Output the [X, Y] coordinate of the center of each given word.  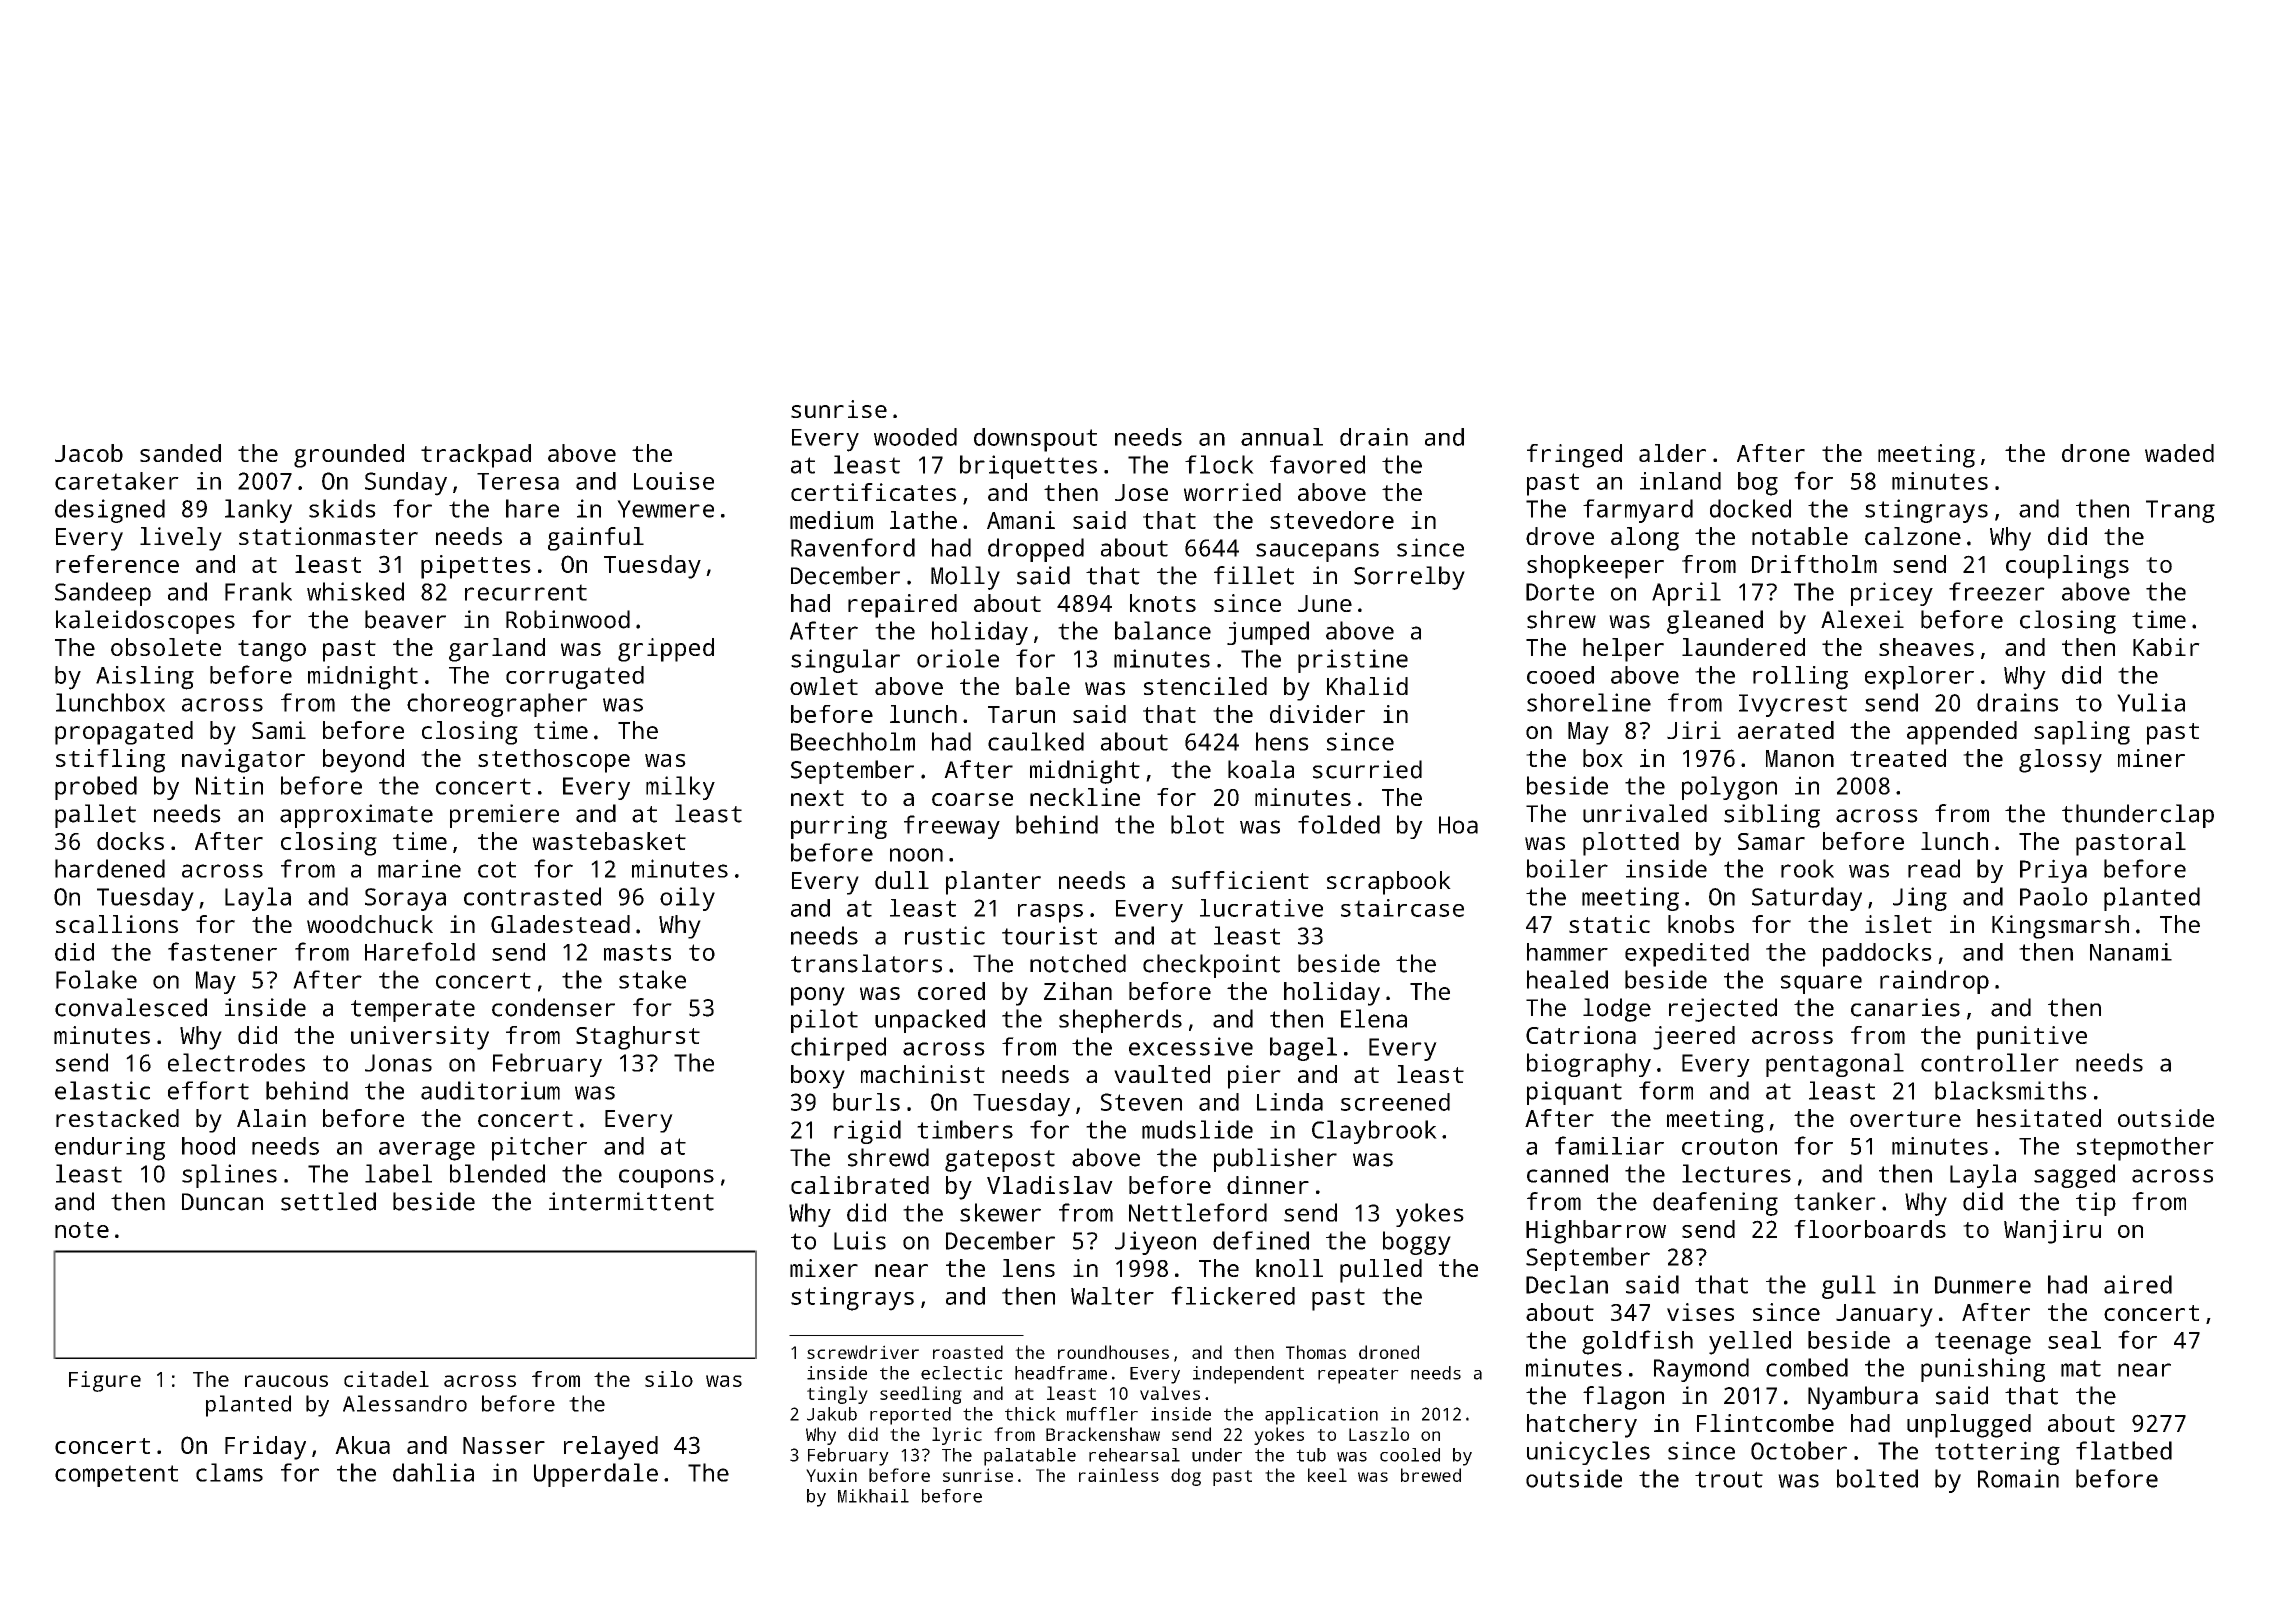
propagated [124, 733]
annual [1282, 437]
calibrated [860, 1185]
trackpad [476, 456]
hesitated [2039, 1118]
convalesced [131, 1007]
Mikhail [873, 1496]
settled [328, 1201]
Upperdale [596, 1475]
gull [1849, 1287]
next [817, 798]
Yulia [2151, 702]
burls [866, 1102]
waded [2179, 453]
